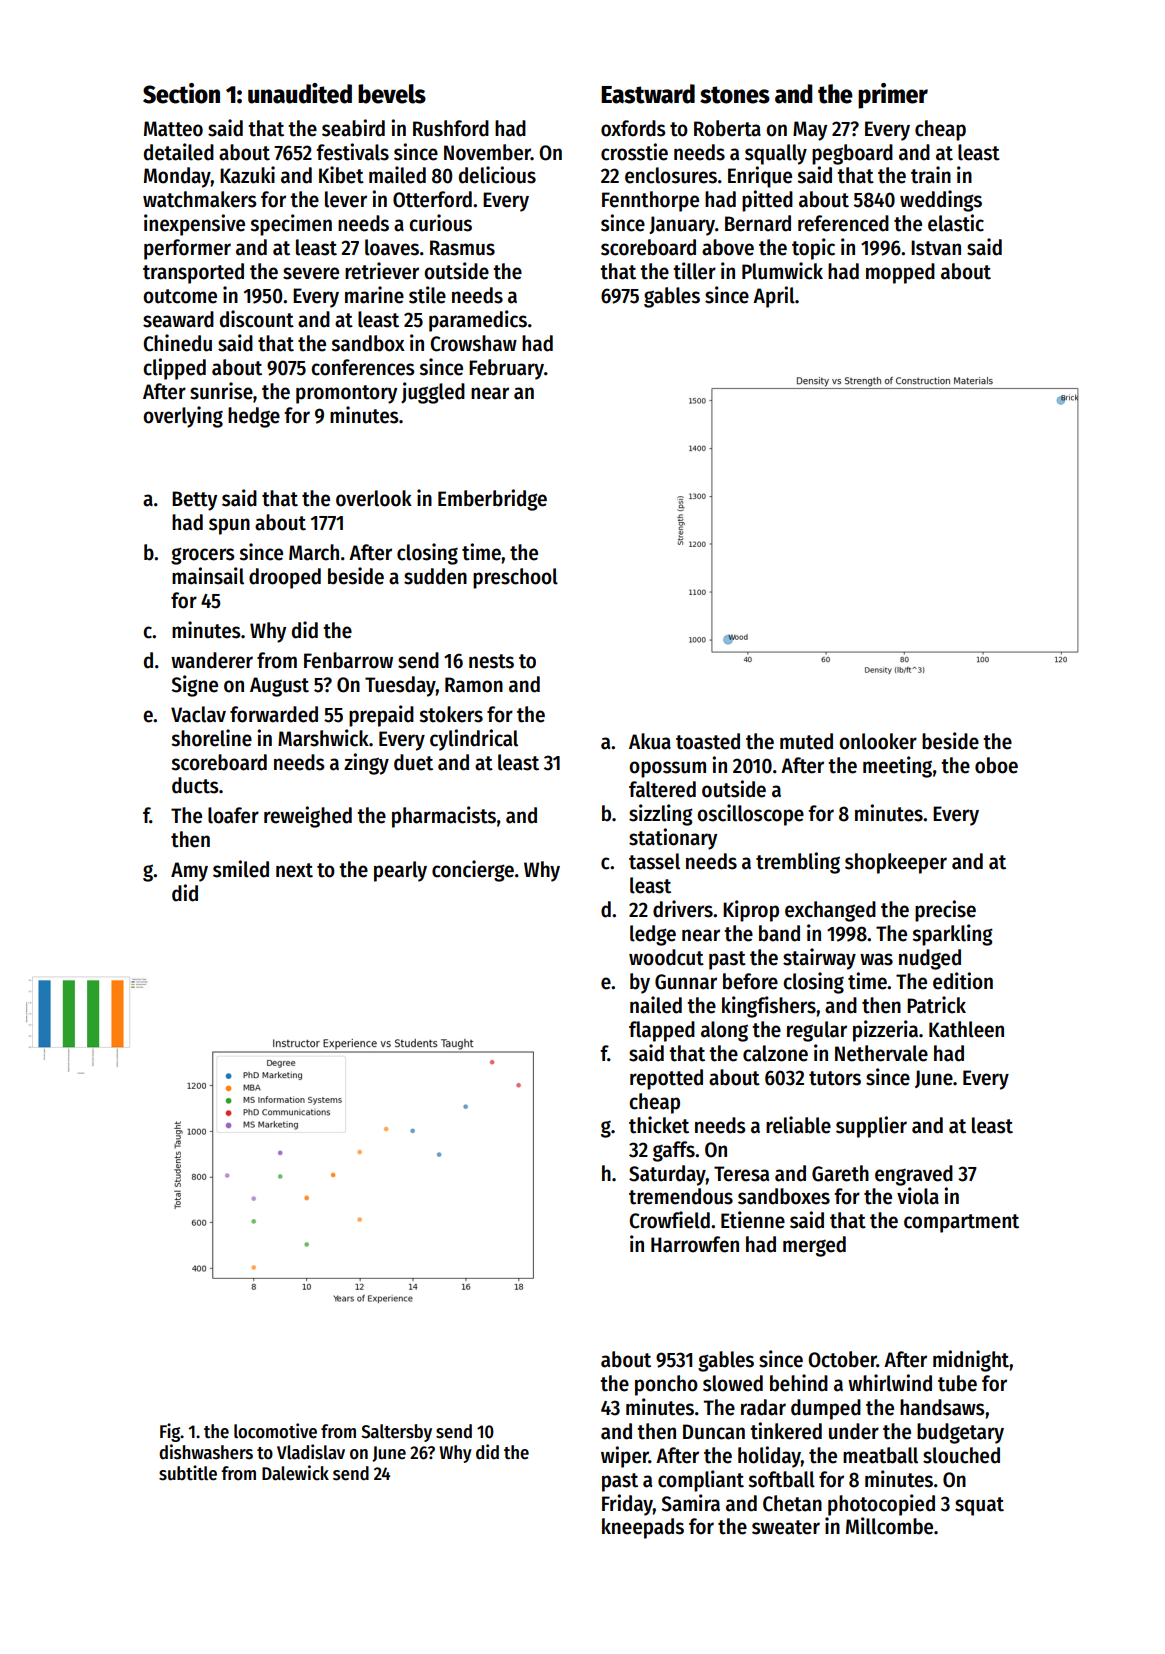  Describe the element at coordinates (996, 765) in the screenshot. I see `oboe` at that location.
